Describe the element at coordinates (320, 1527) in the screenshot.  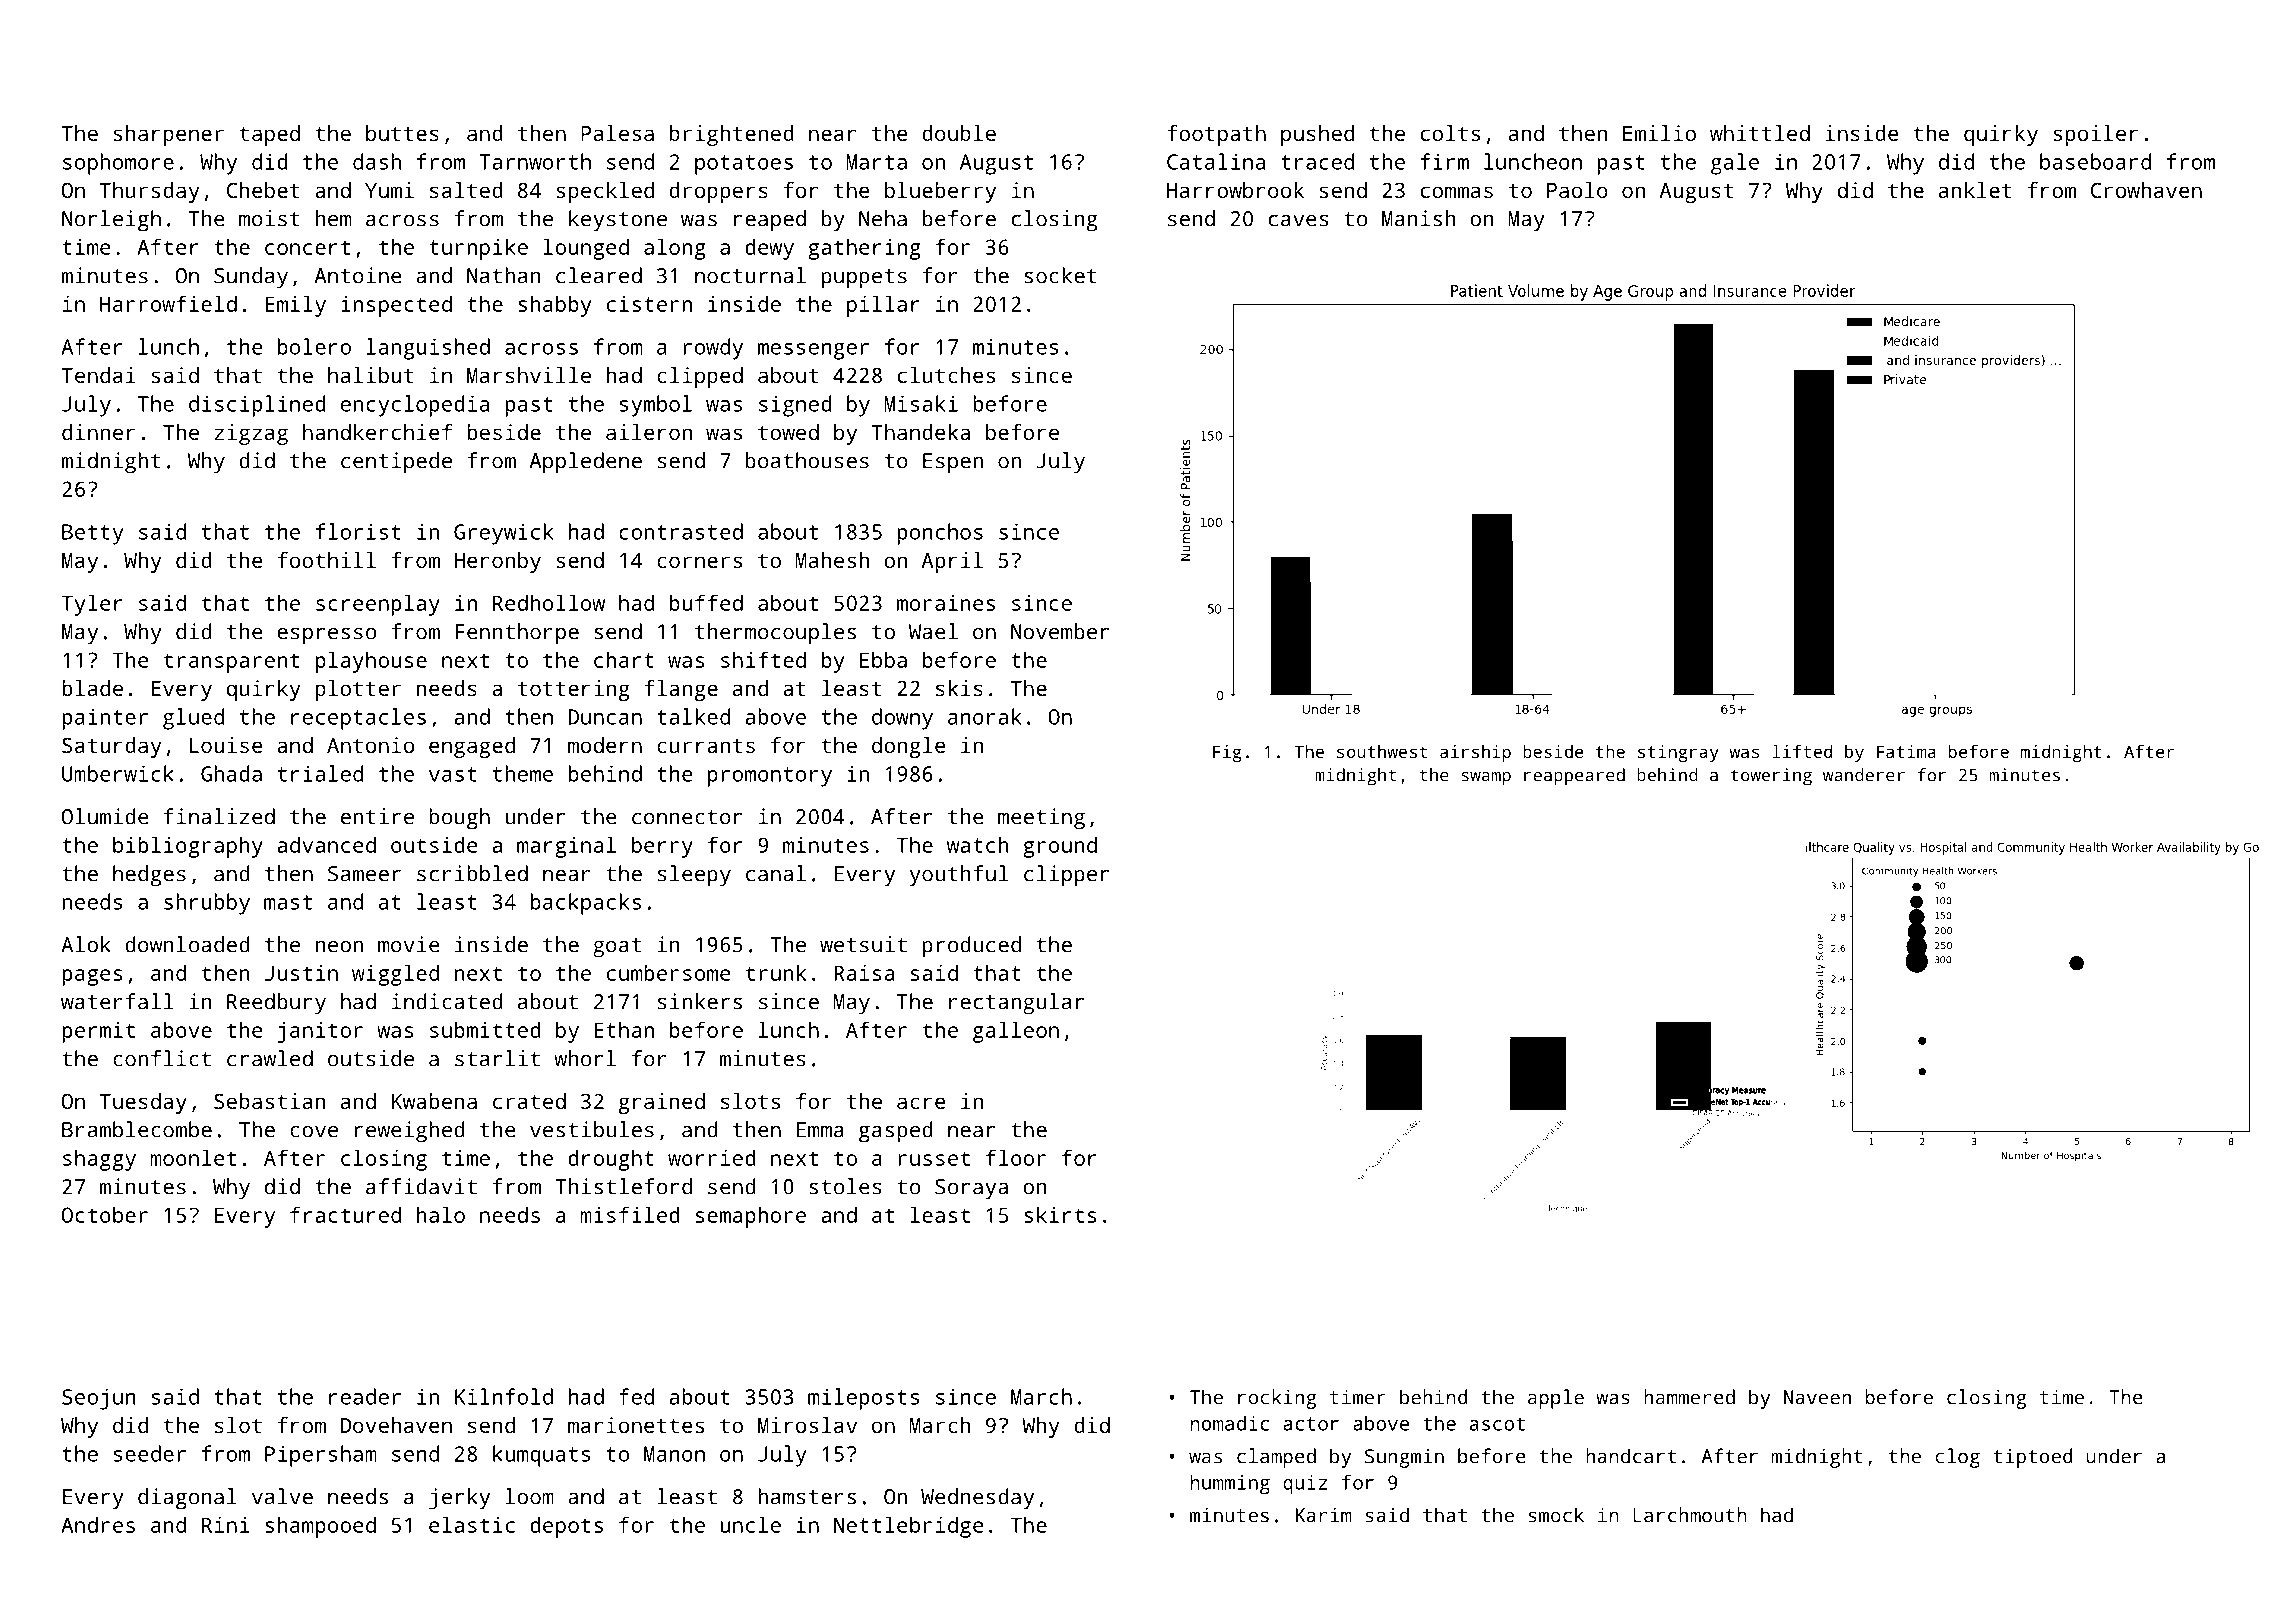
I see `shampooed` at that location.
